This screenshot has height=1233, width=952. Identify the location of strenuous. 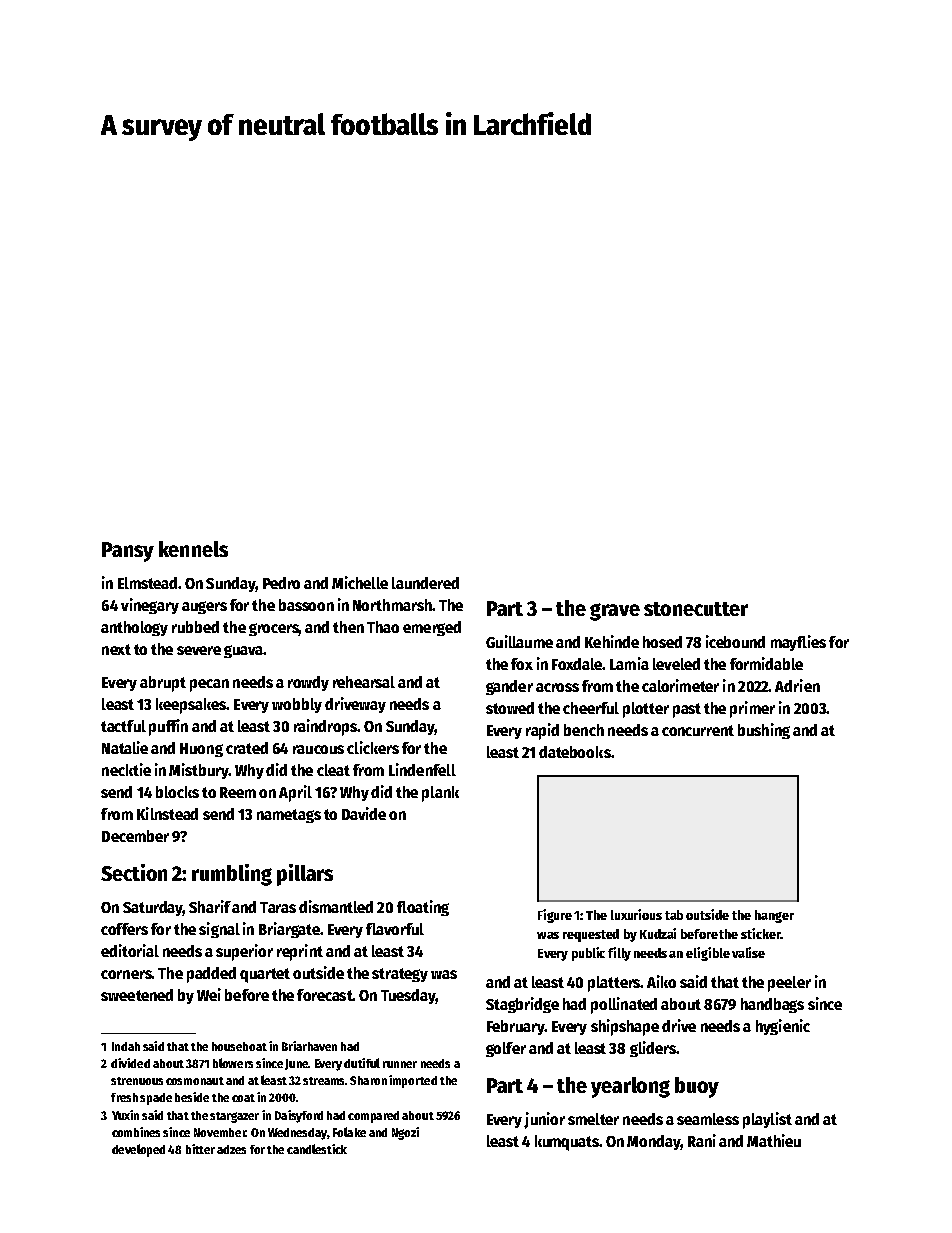
(137, 1081).
